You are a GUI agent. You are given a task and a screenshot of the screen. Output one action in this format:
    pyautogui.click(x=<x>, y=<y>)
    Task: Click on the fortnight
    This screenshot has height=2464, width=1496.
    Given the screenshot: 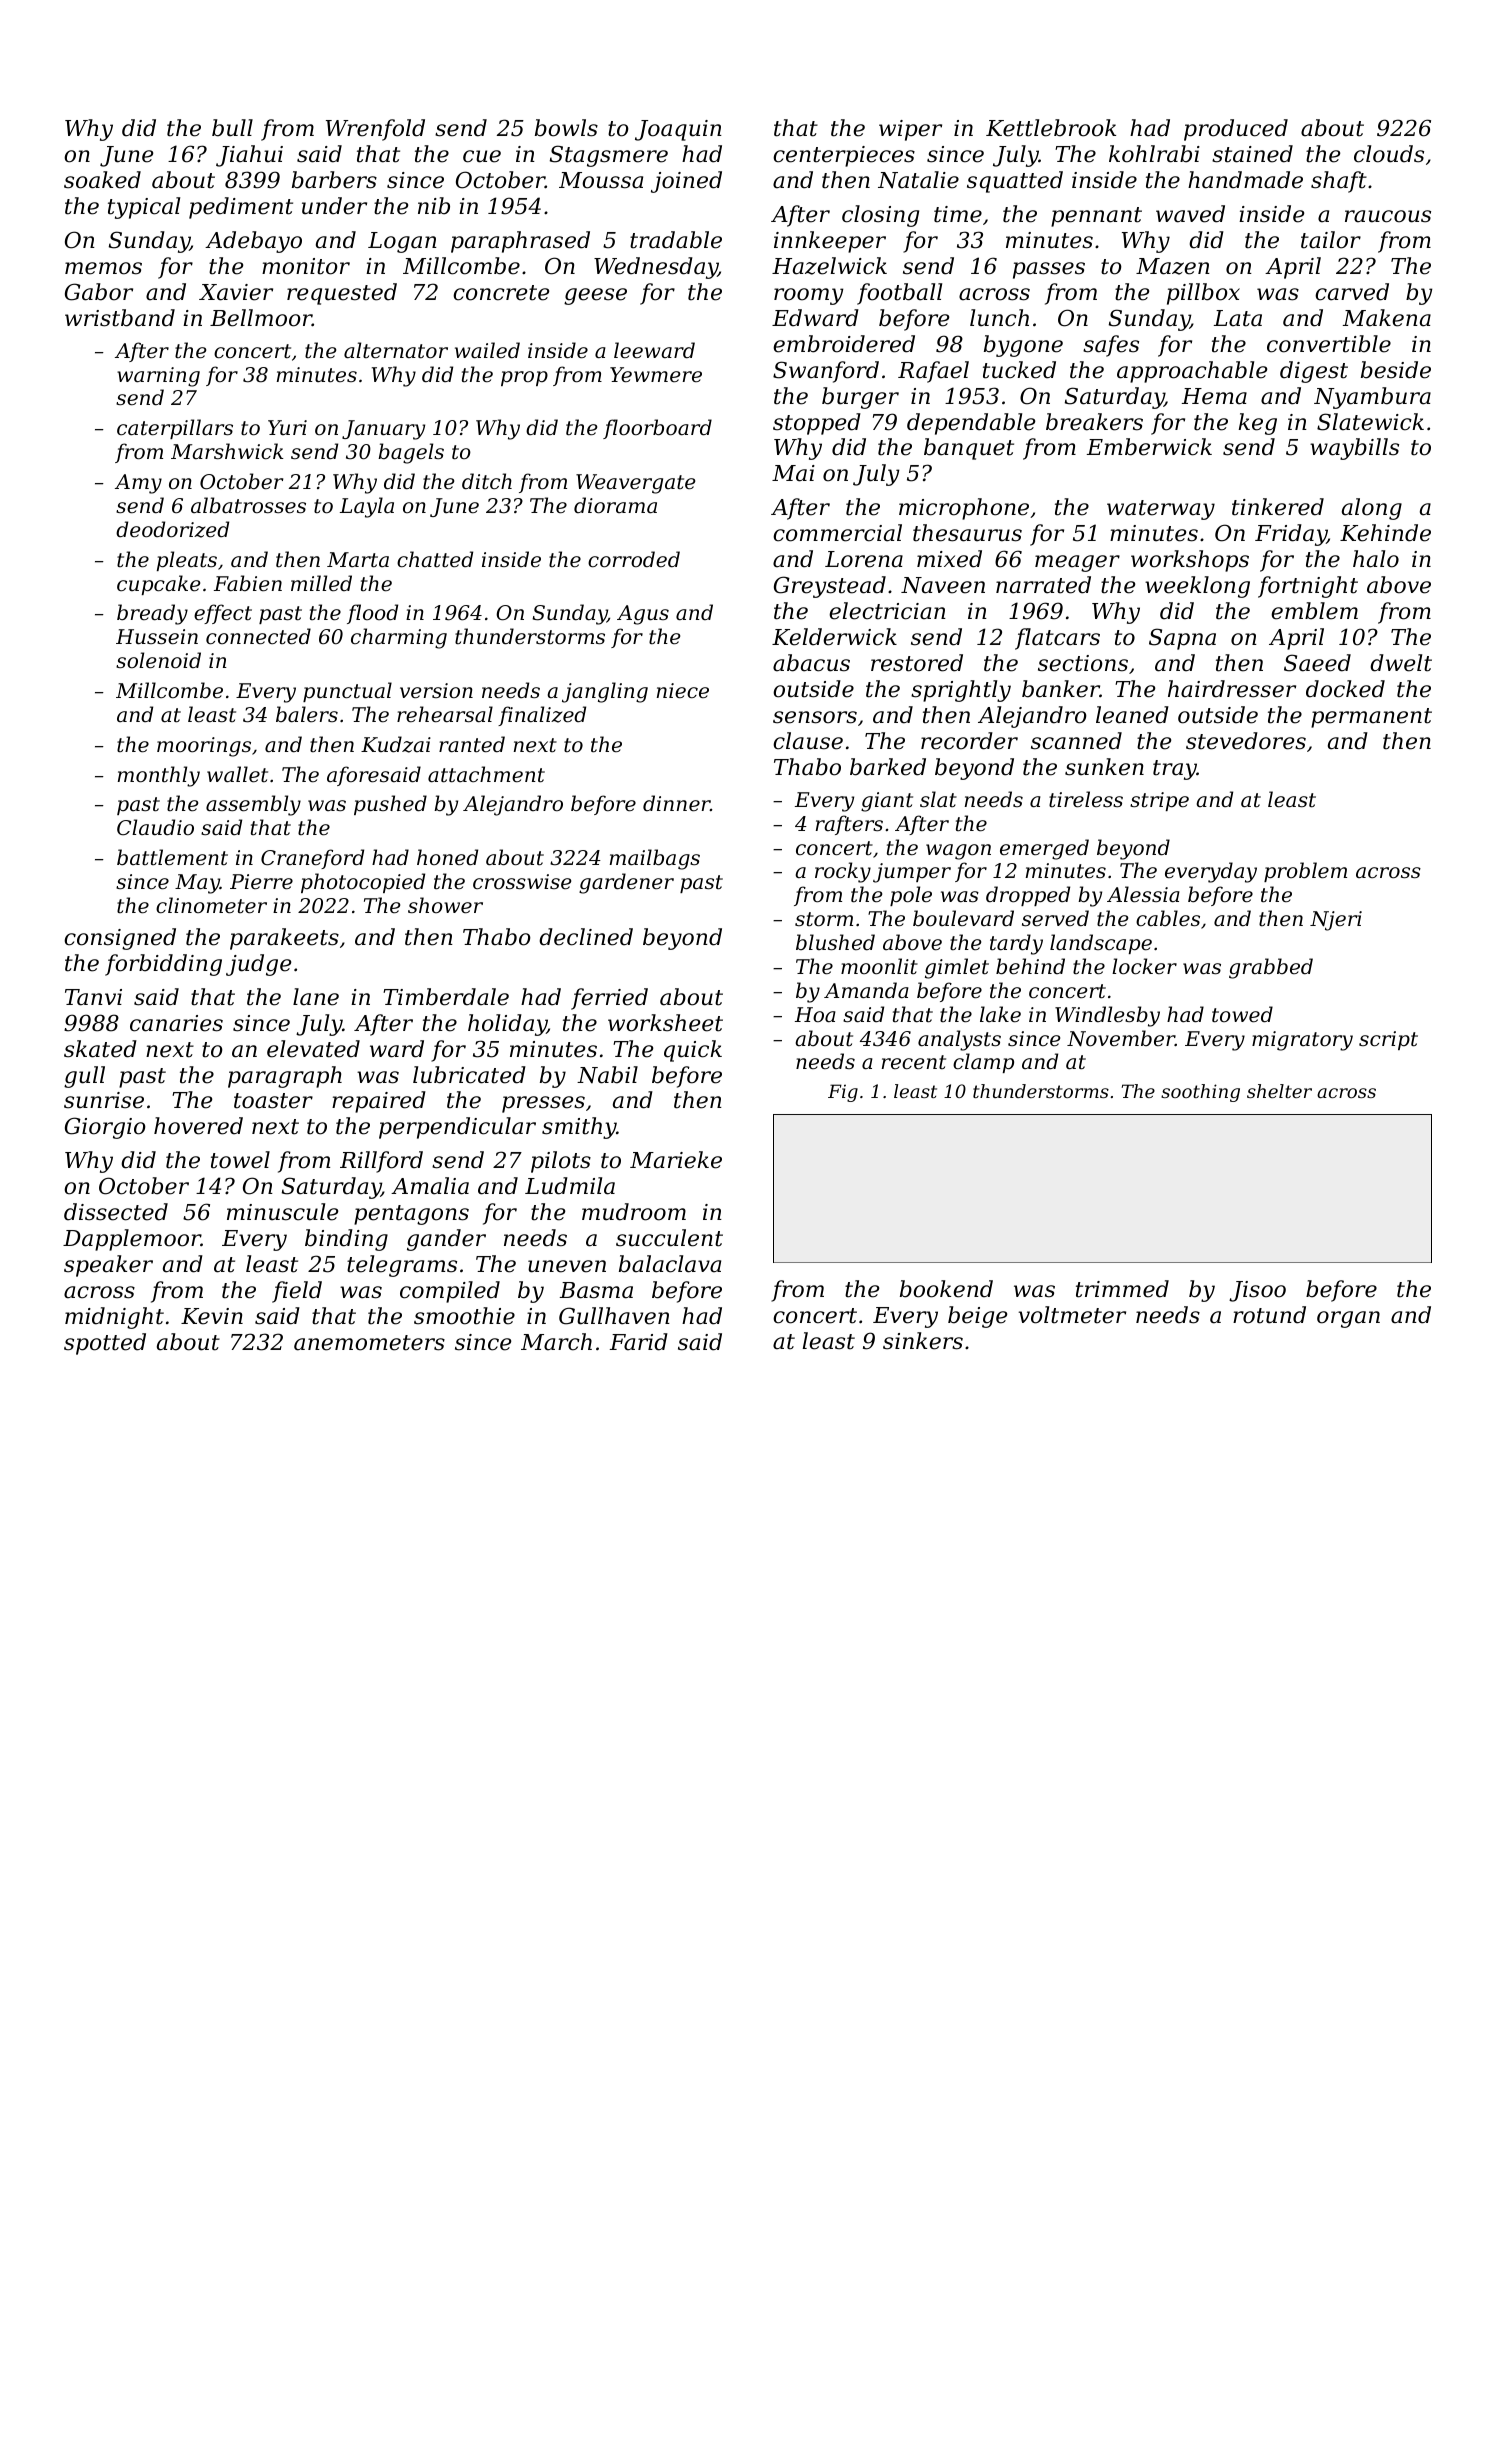 What is the action you would take?
    pyautogui.click(x=1308, y=587)
